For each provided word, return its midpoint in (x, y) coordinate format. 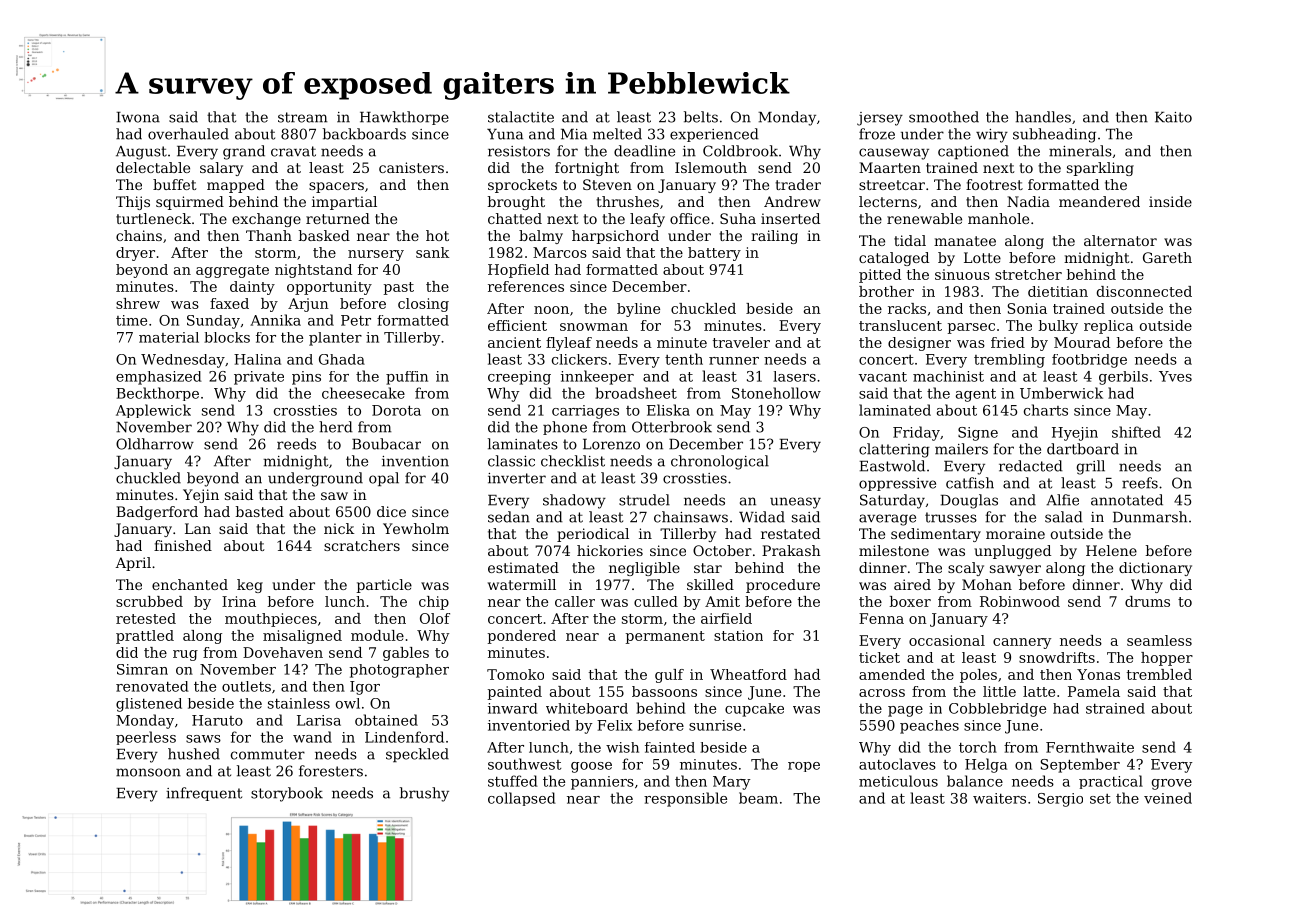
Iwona (138, 117)
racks (907, 308)
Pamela (1094, 691)
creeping (519, 378)
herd (336, 427)
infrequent (204, 794)
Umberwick (1061, 393)
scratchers (362, 545)
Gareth (1167, 257)
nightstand (313, 271)
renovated (152, 686)
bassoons (664, 691)
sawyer (1015, 570)
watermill (522, 584)
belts (701, 117)
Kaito (1173, 117)
